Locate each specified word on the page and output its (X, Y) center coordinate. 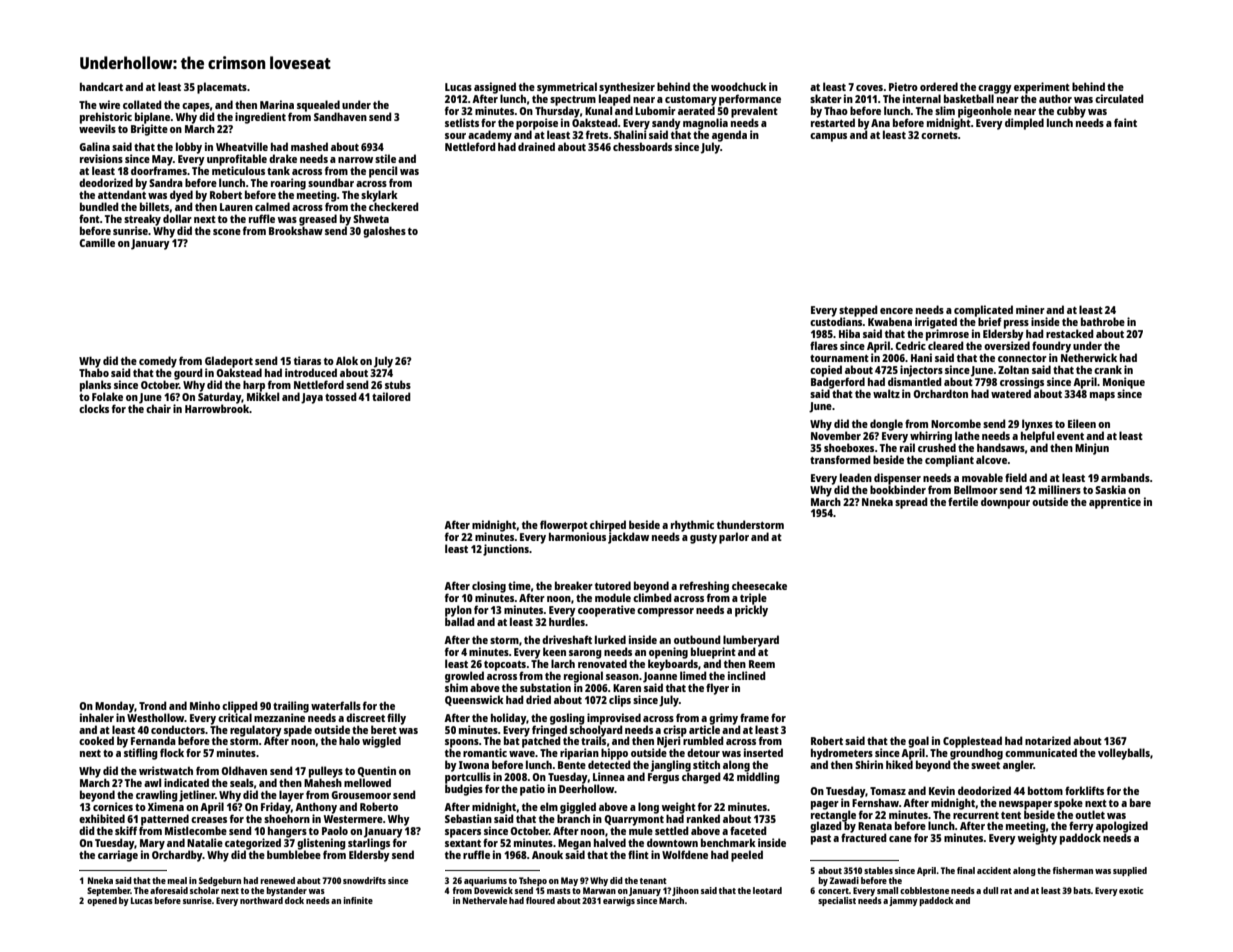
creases (209, 820)
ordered (939, 86)
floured (540, 900)
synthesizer (627, 88)
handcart (101, 86)
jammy (903, 901)
